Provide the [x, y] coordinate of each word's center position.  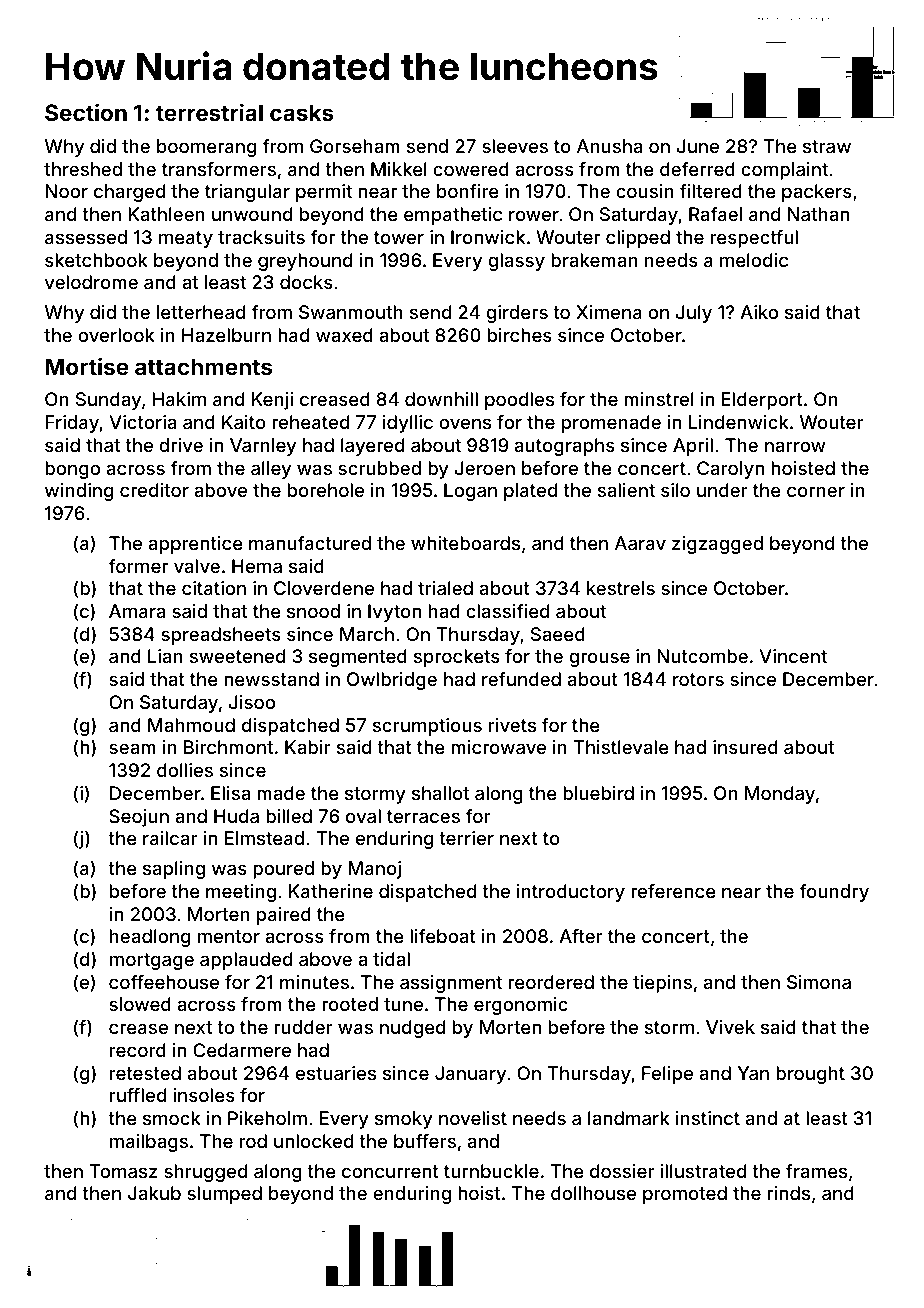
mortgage [152, 961]
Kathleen [166, 214]
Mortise [87, 366]
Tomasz [124, 1171]
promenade [611, 424]
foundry [834, 893]
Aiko [759, 312]
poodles [519, 401]
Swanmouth [351, 312]
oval [363, 816]
